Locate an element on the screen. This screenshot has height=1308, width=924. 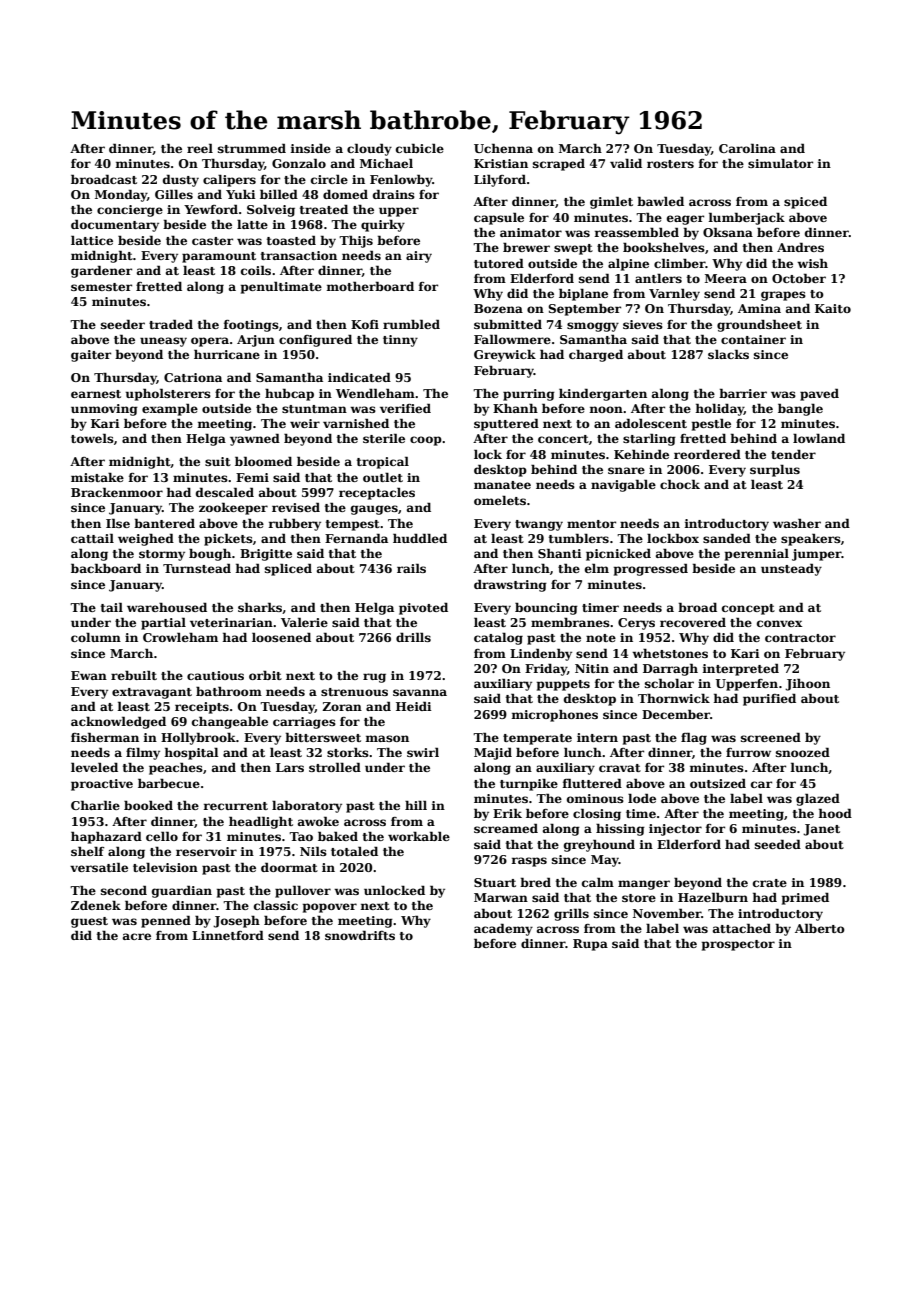
upholsterers is located at coordinates (168, 394).
